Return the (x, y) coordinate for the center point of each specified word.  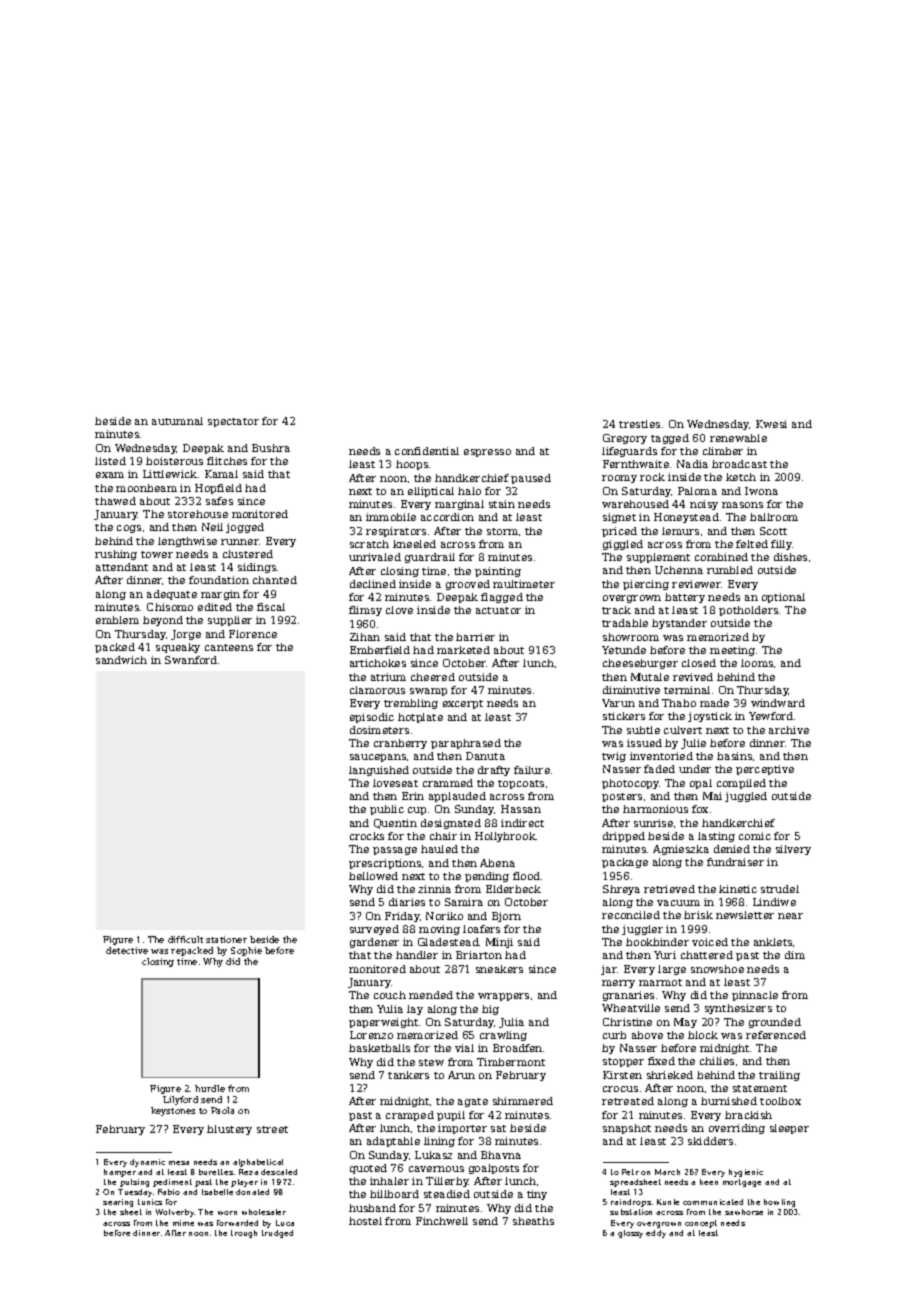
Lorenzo (371, 1035)
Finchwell (442, 1221)
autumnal (177, 421)
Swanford (191, 660)
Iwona (761, 491)
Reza (248, 1172)
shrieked (670, 1075)
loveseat (395, 783)
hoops (412, 465)
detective (127, 950)
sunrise (653, 823)
